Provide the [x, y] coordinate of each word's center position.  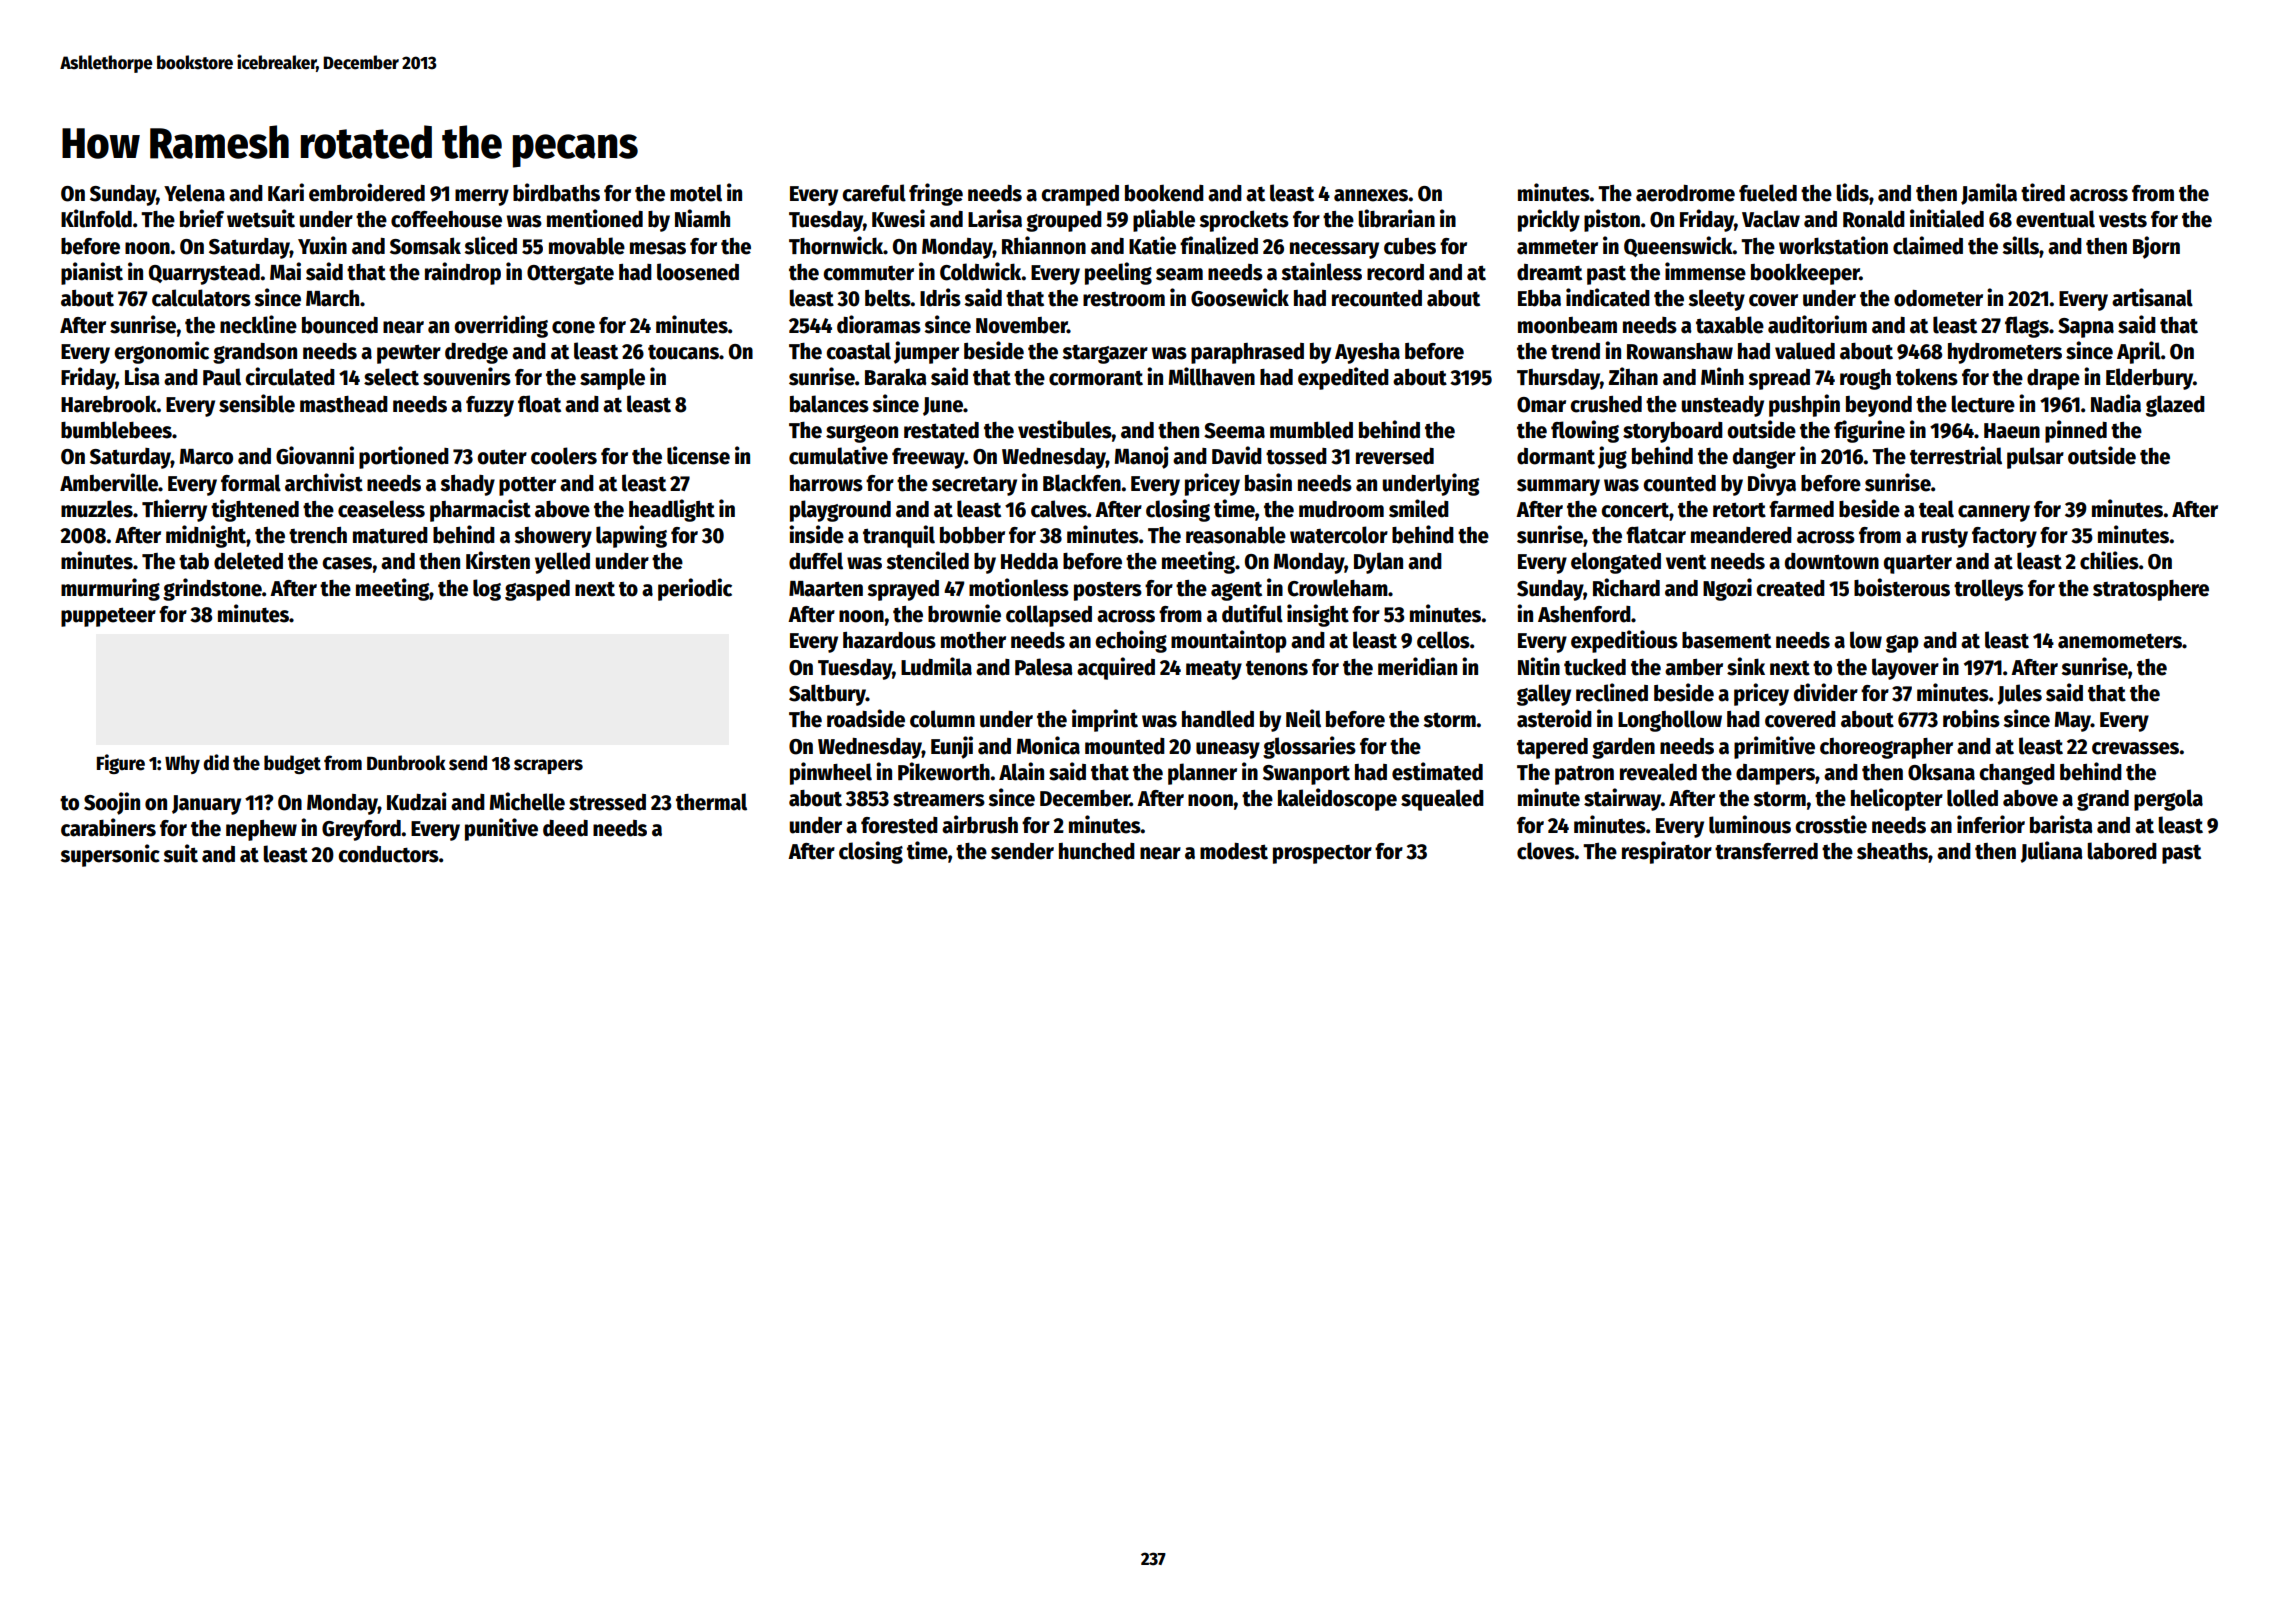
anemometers [2120, 641]
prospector [1322, 854]
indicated [1608, 297]
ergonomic [161, 352]
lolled [1972, 798]
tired [2043, 192]
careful [874, 193]
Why [182, 764]
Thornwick [836, 245]
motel [696, 193]
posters [1108, 591]
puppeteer [108, 617]
